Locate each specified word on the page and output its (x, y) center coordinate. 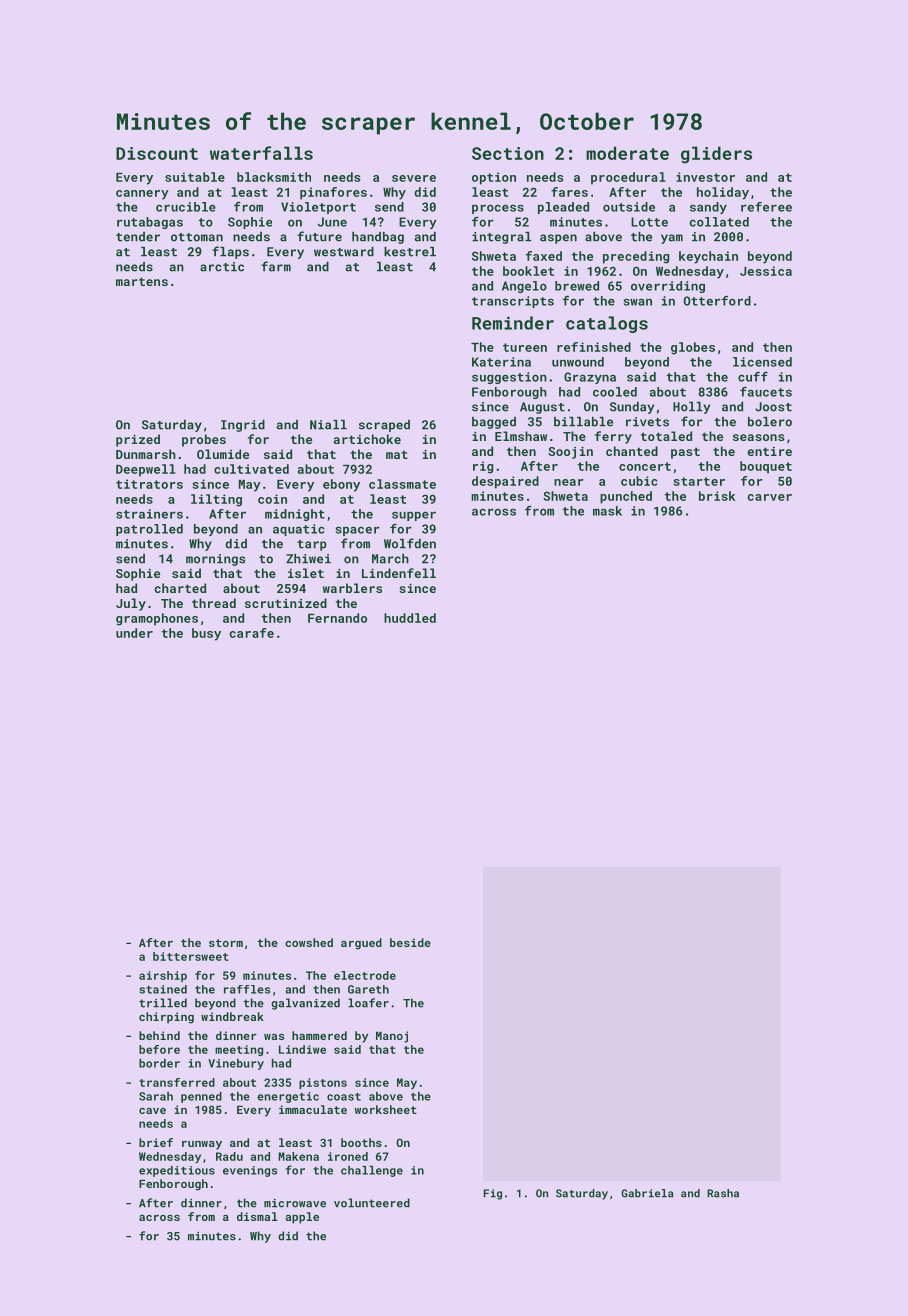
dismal (257, 1216)
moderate (627, 153)
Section (508, 153)
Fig (493, 1194)
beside (410, 942)
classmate (402, 484)
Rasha (723, 1193)
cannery (142, 195)
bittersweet (191, 956)
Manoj (392, 1037)
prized (138, 440)
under (134, 633)
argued (361, 944)
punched (626, 497)
